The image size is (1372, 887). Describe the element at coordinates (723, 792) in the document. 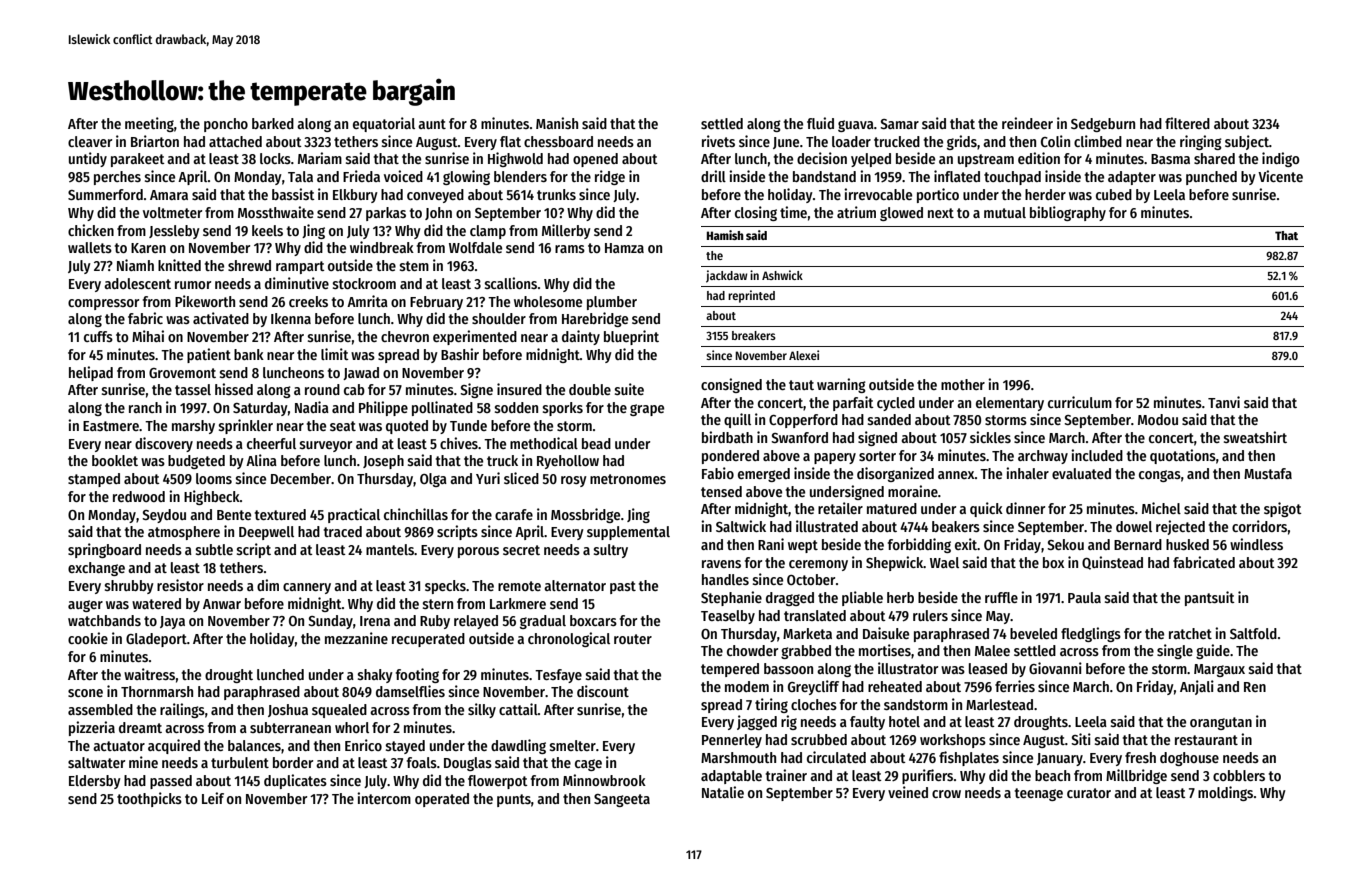

I see `Natalie` at that location.
